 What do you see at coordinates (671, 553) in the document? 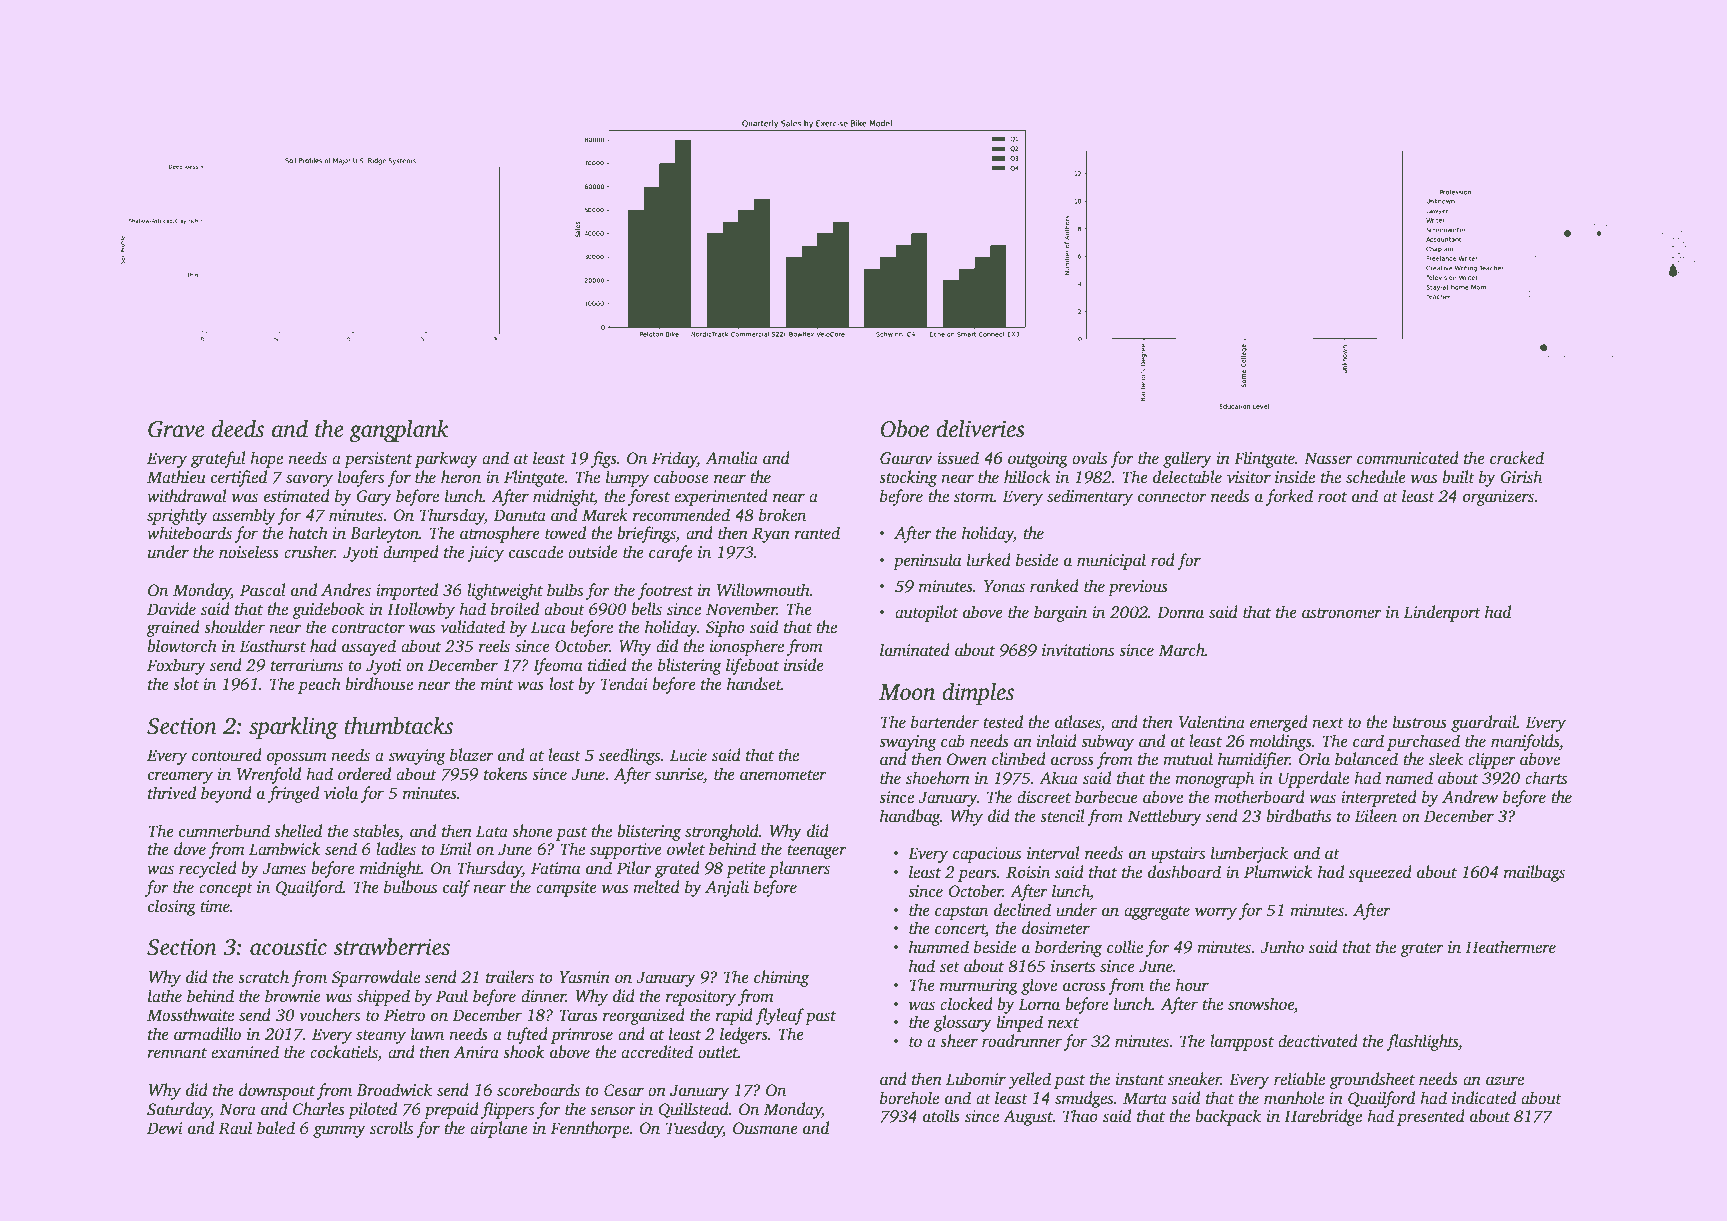
I see `carafe` at bounding box center [671, 553].
